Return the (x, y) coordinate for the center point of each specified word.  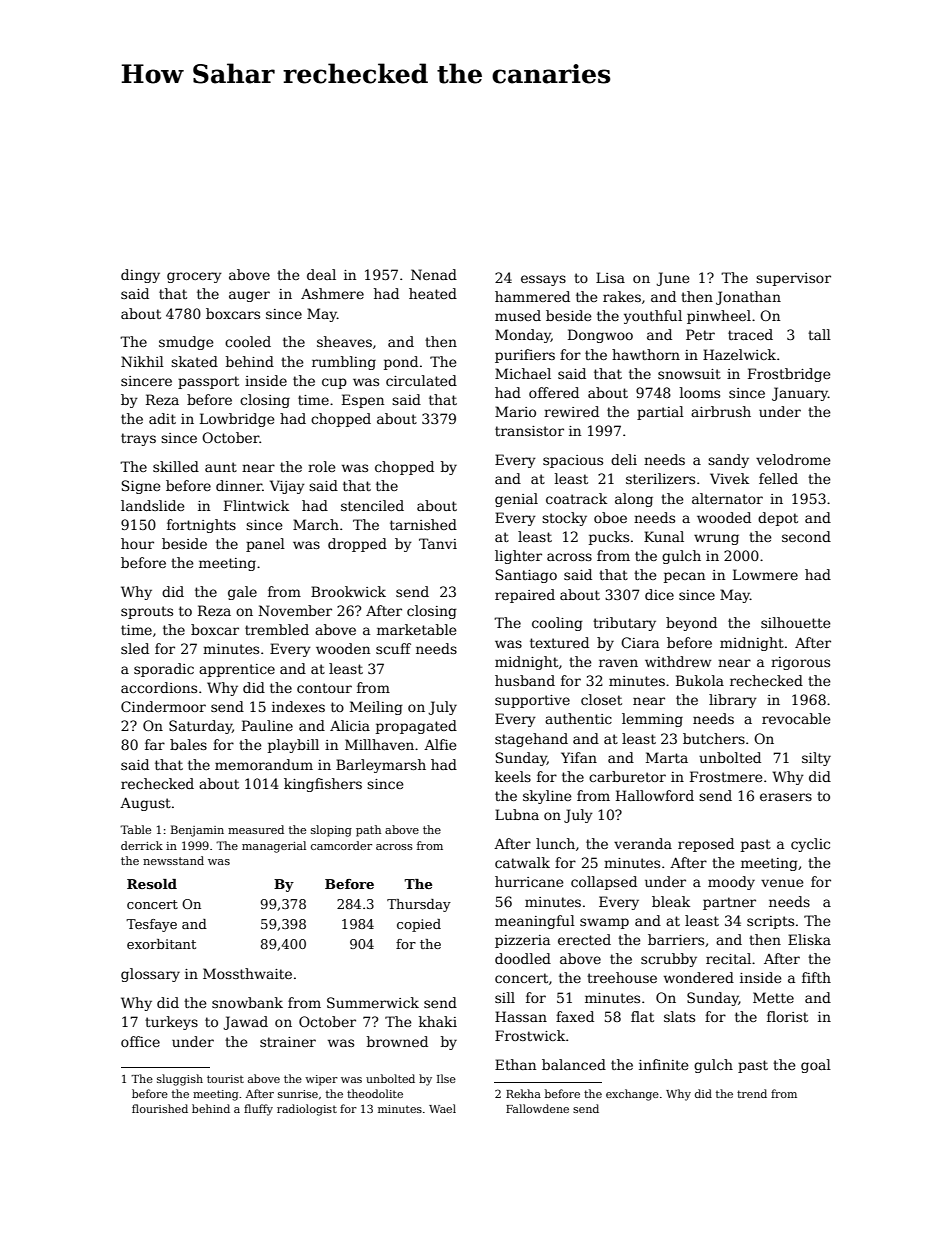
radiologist (307, 1110)
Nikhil (142, 361)
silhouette (796, 622)
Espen (363, 401)
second (806, 536)
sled (135, 648)
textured (559, 642)
